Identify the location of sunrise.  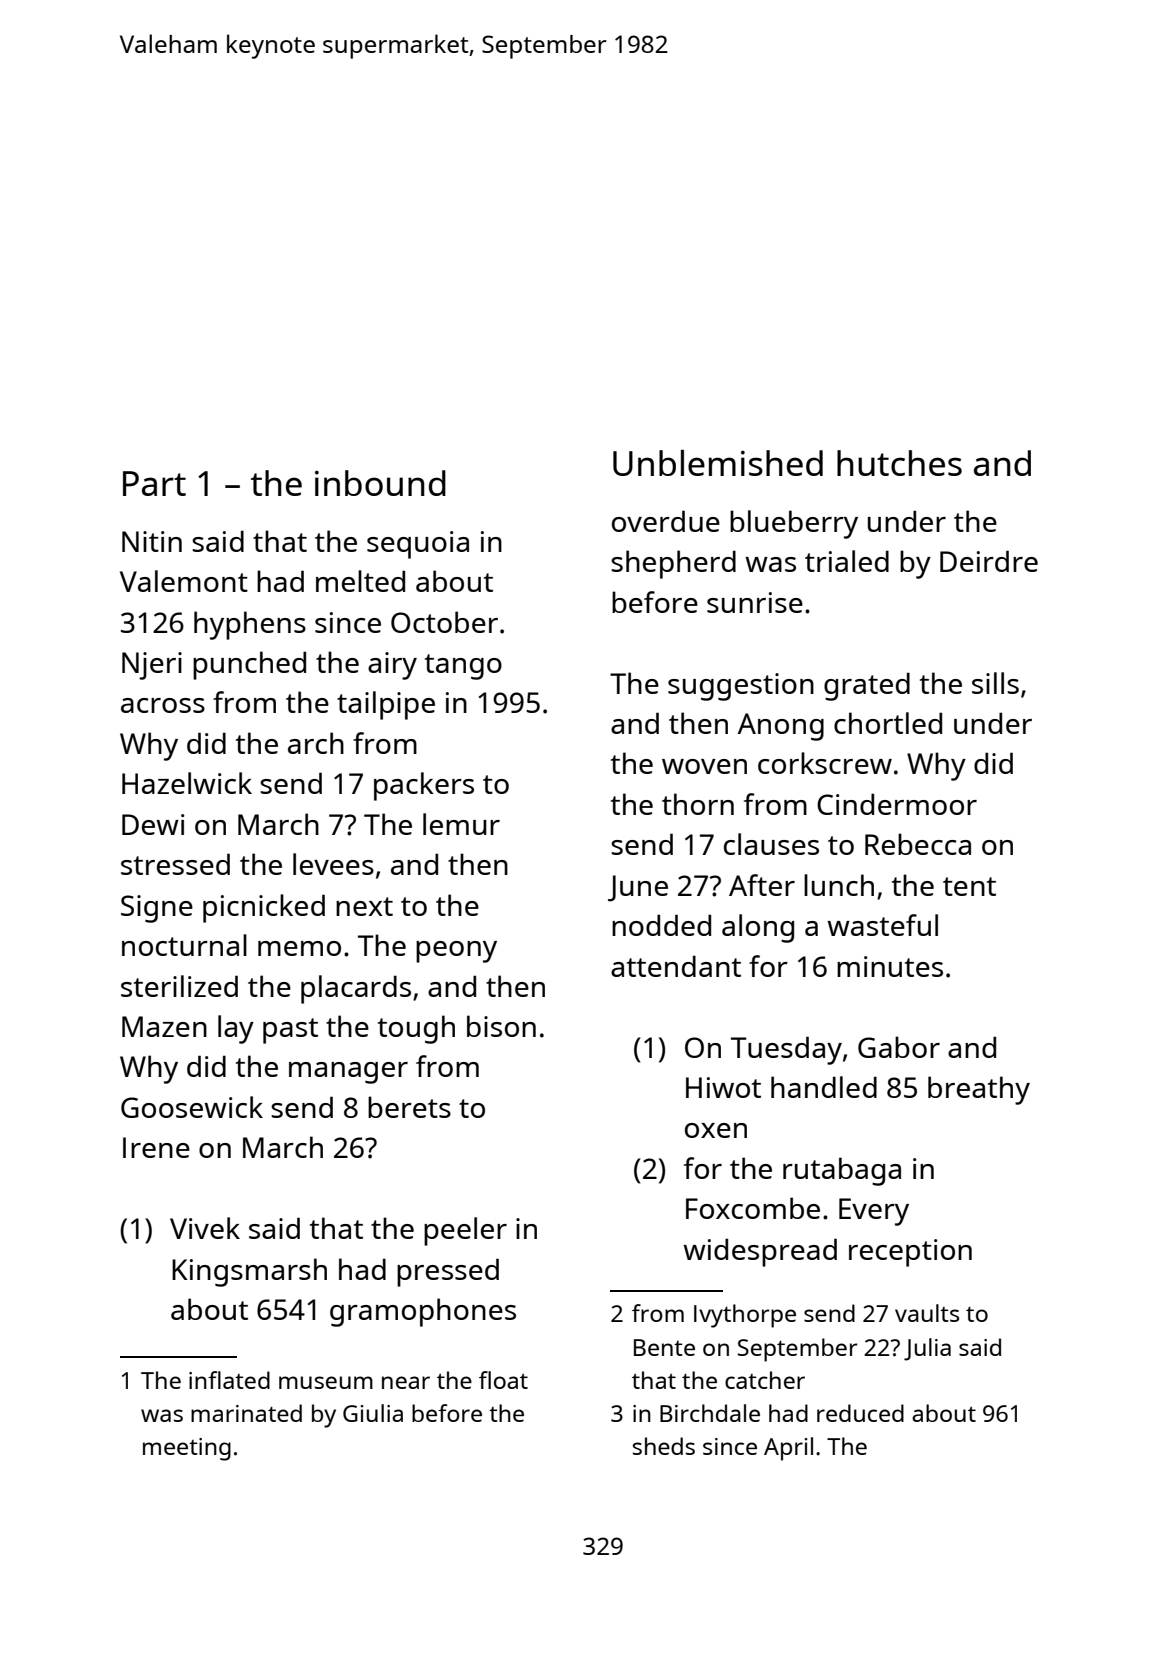
(755, 602).
